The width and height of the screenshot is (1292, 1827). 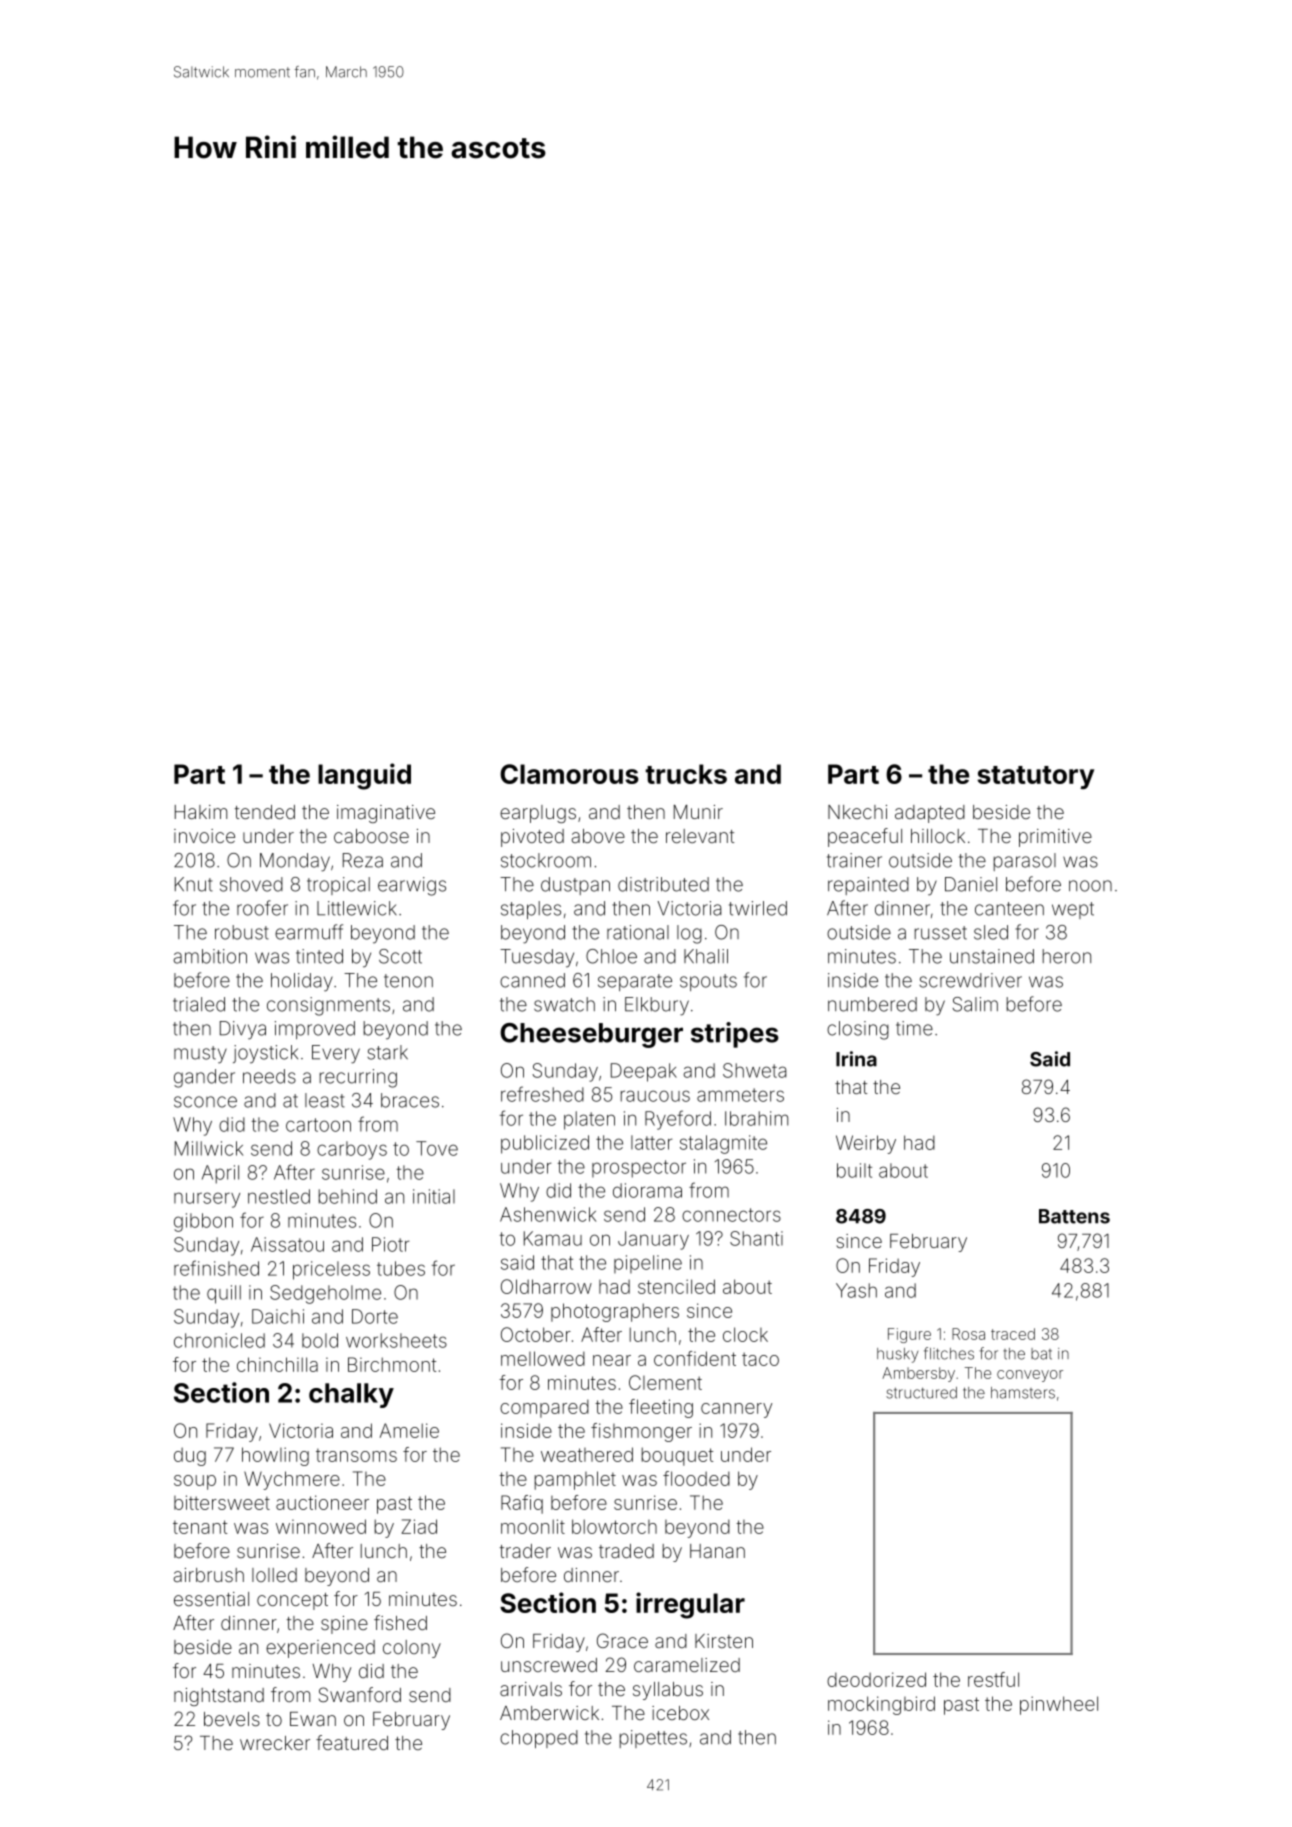 What do you see at coordinates (676, 1286) in the screenshot?
I see `stenciled` at bounding box center [676, 1286].
